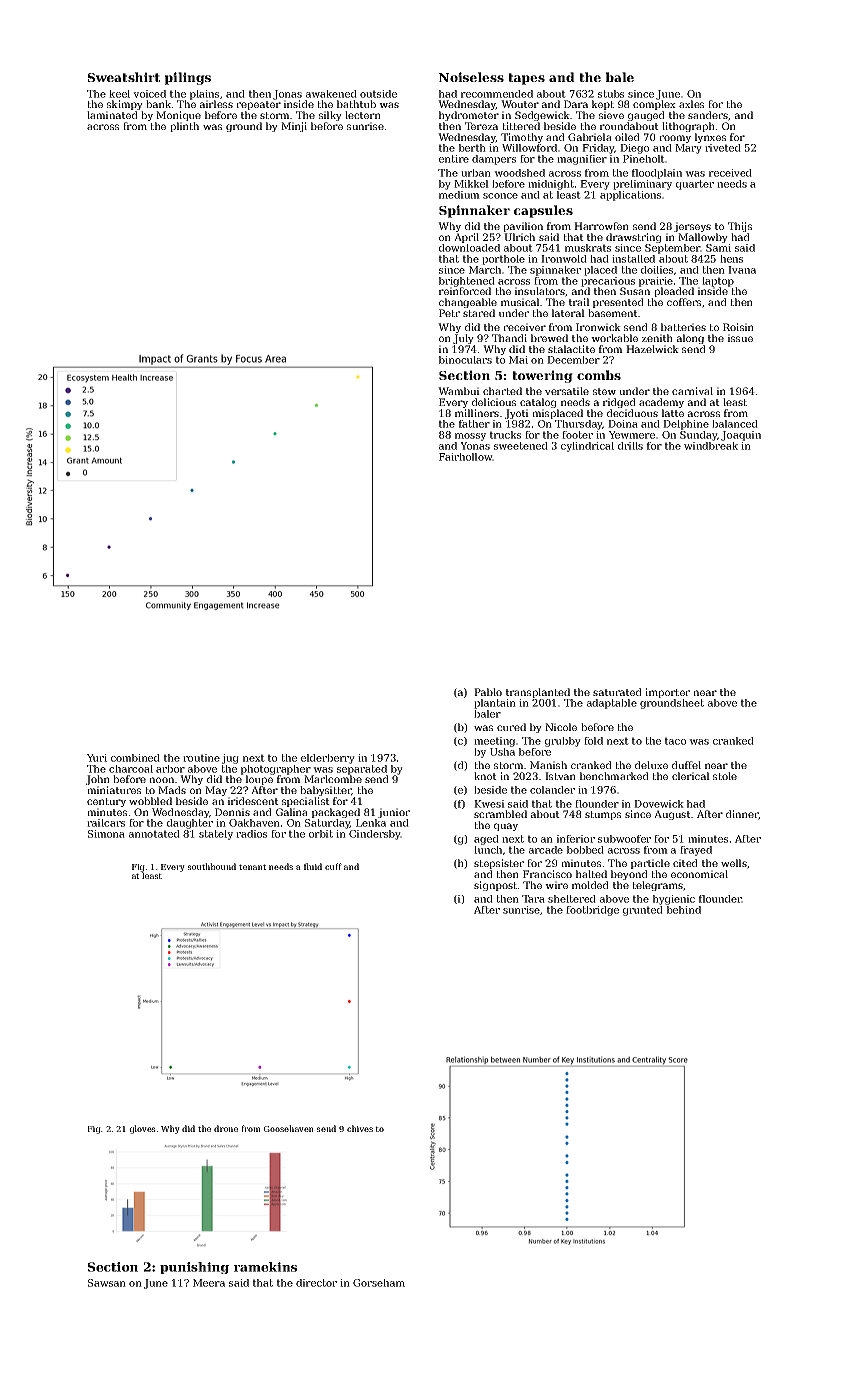 The width and height of the screenshot is (849, 1400). Describe the element at coordinates (476, 173) in the screenshot. I see `urban` at that location.
